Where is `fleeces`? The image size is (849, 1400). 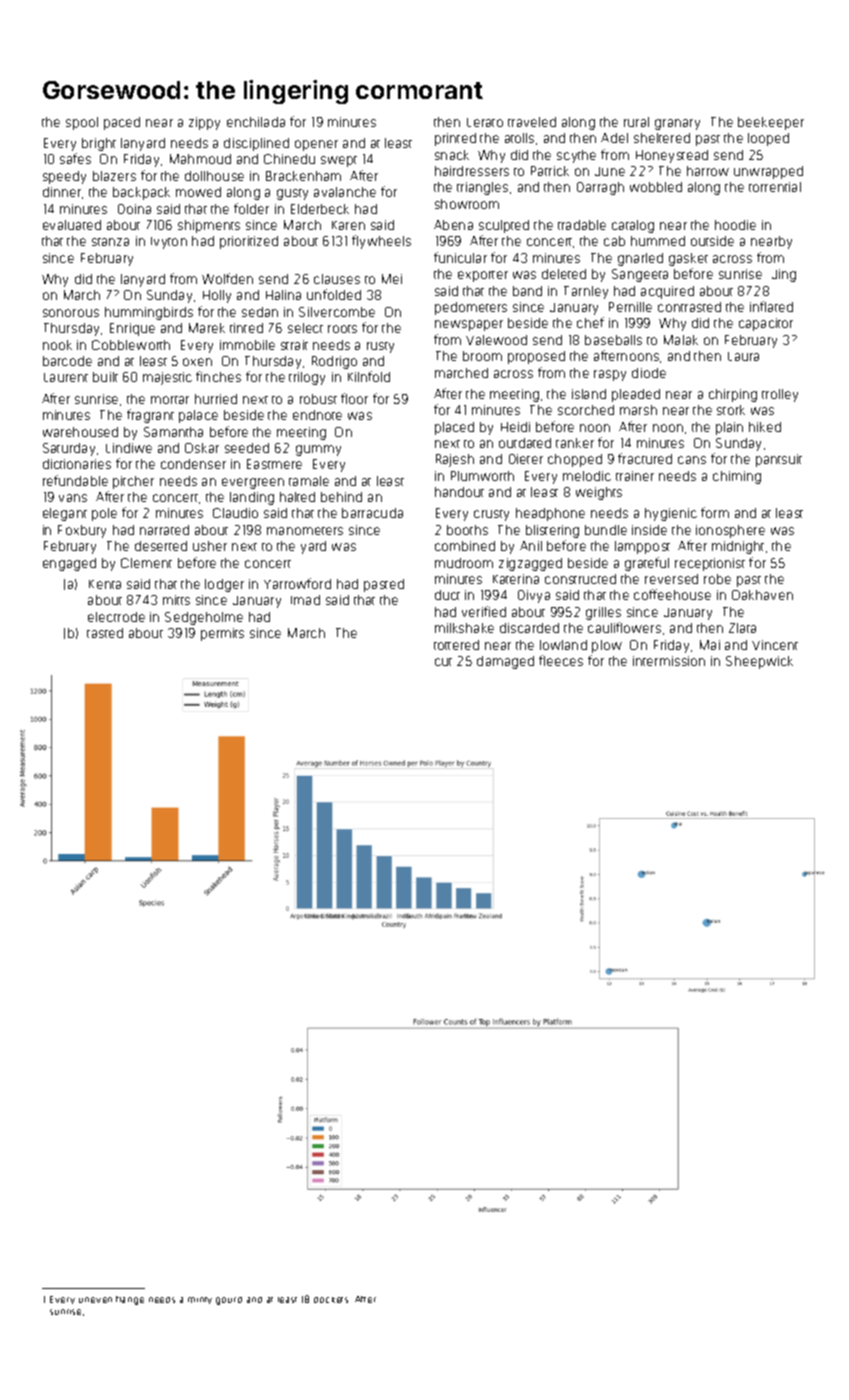 fleeces is located at coordinates (561, 660).
